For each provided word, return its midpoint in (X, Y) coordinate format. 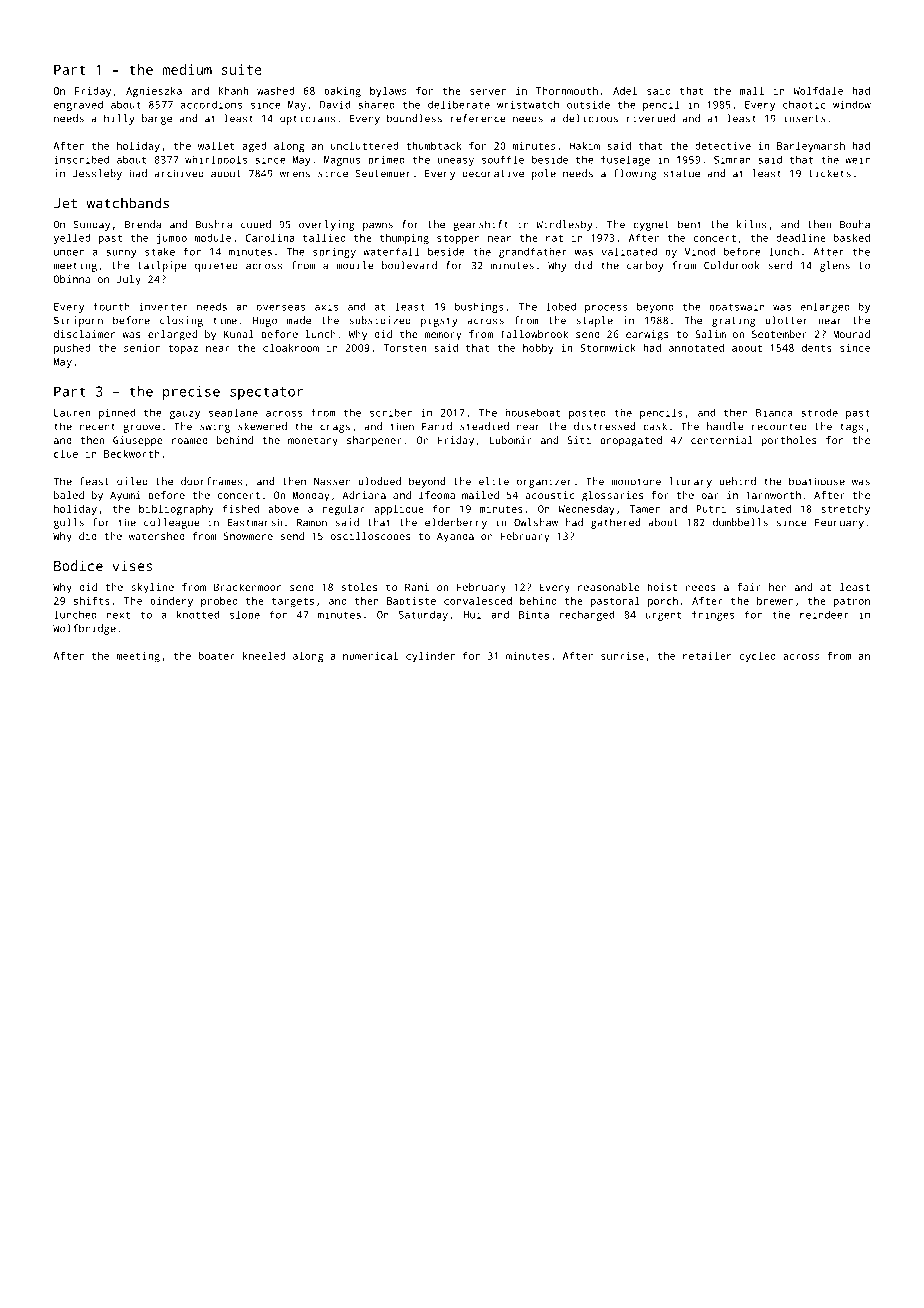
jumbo (171, 239)
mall (752, 91)
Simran (732, 160)
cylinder (430, 657)
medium (187, 69)
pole (544, 174)
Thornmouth (567, 91)
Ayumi (125, 496)
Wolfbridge (84, 629)
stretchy (845, 510)
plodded (379, 482)
